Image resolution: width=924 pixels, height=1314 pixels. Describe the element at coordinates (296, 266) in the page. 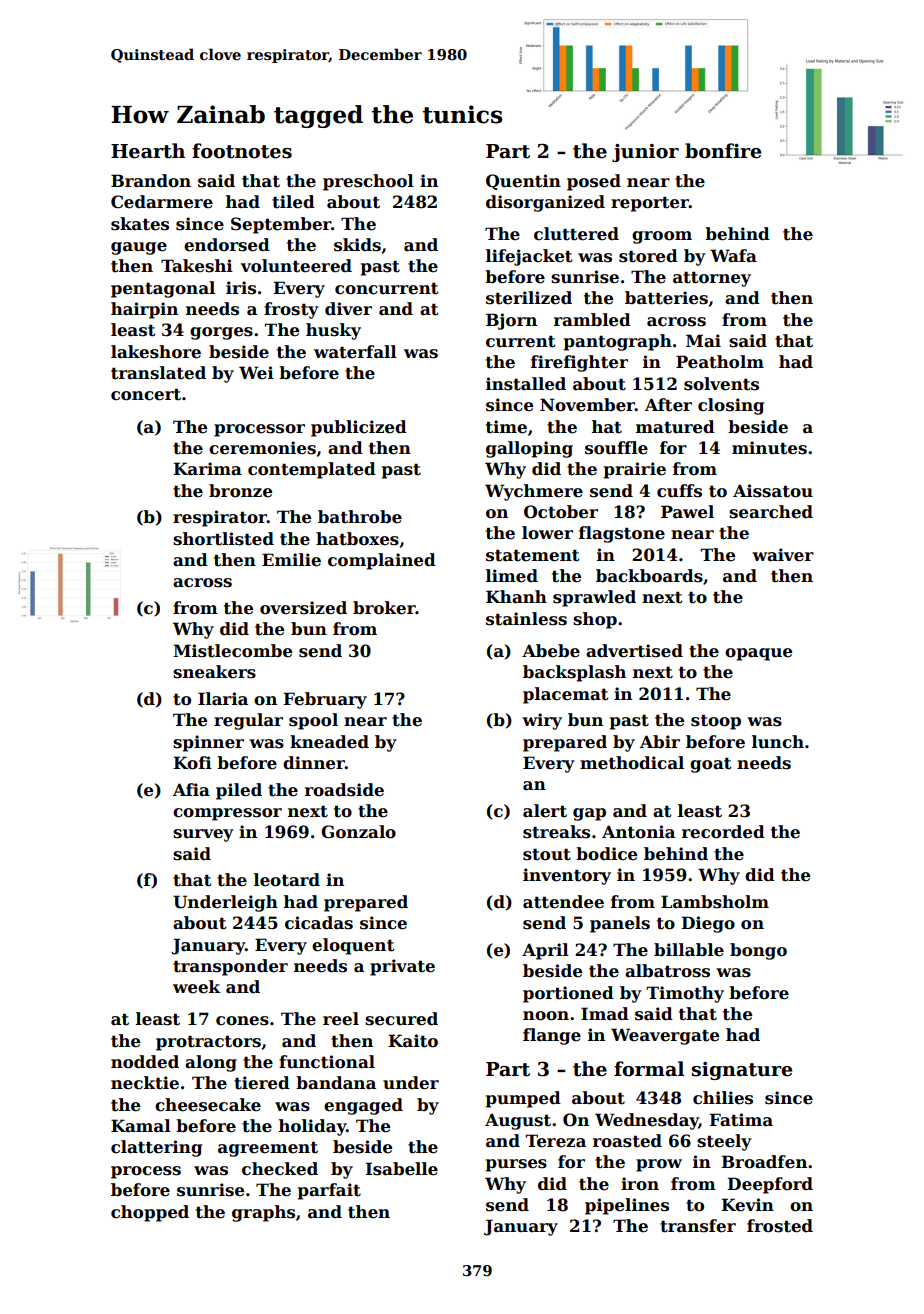

I see `volunteered` at that location.
